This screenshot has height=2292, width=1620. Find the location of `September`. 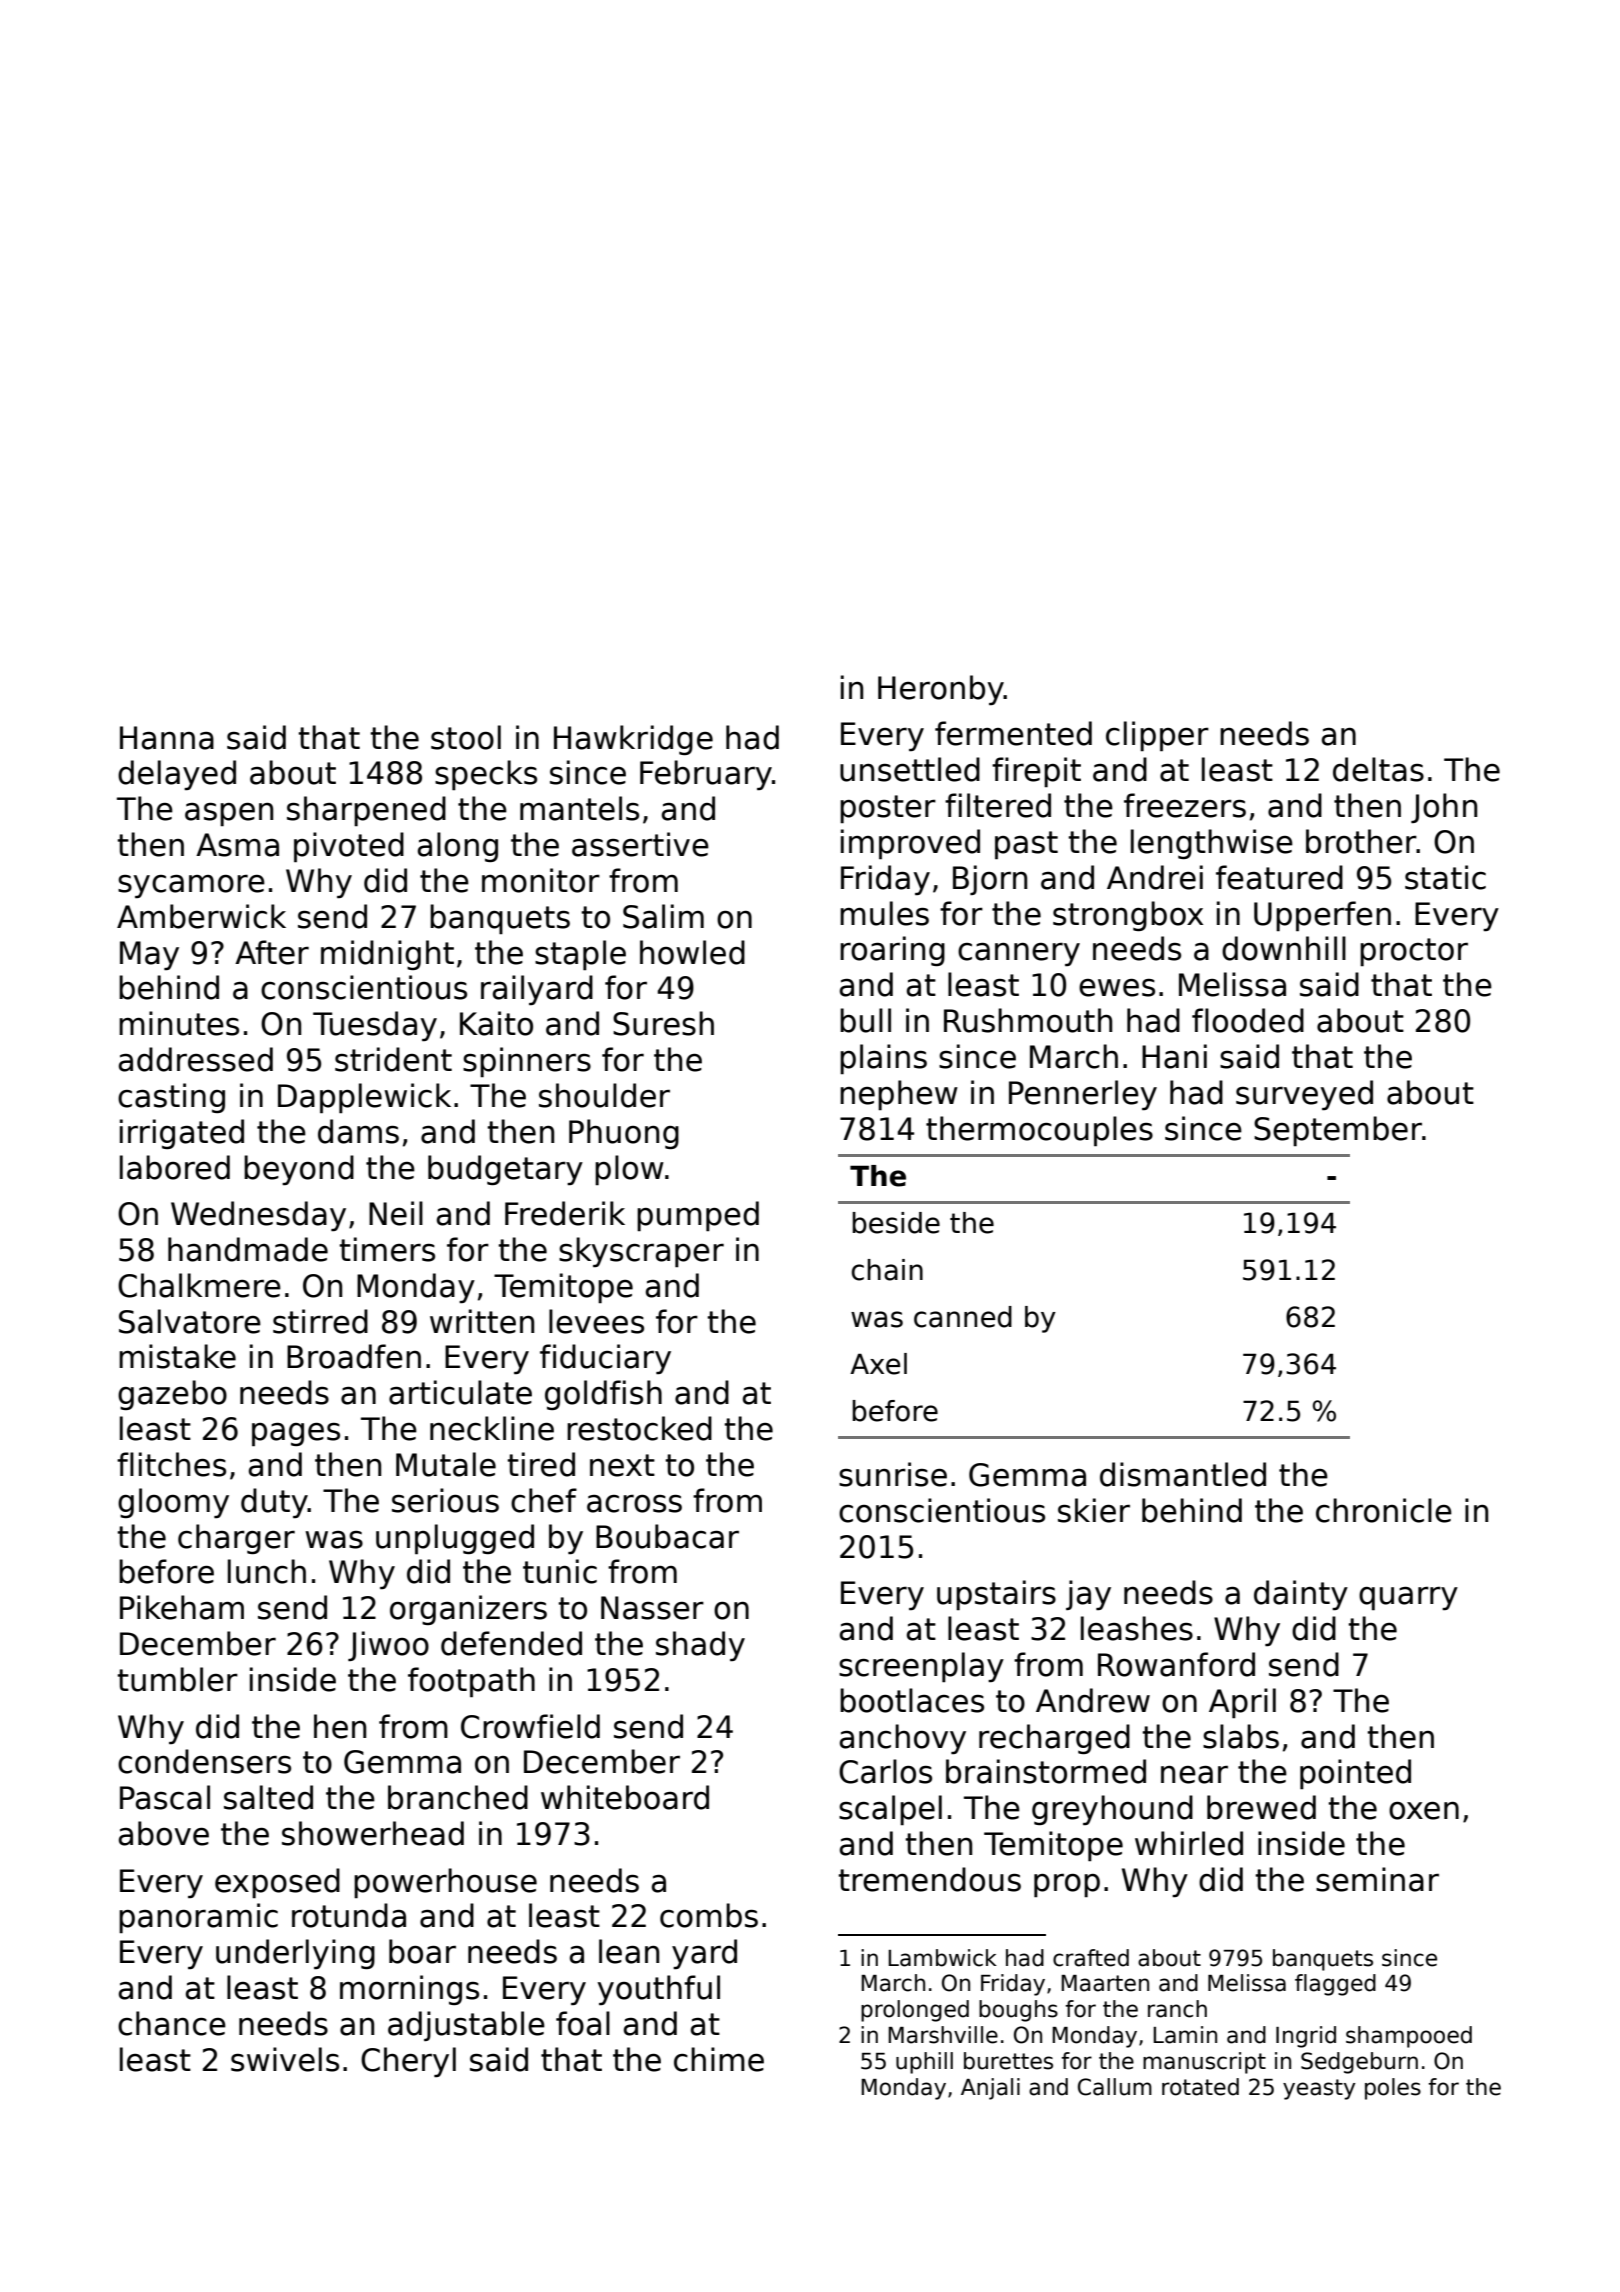

September is located at coordinates (1338, 1131).
